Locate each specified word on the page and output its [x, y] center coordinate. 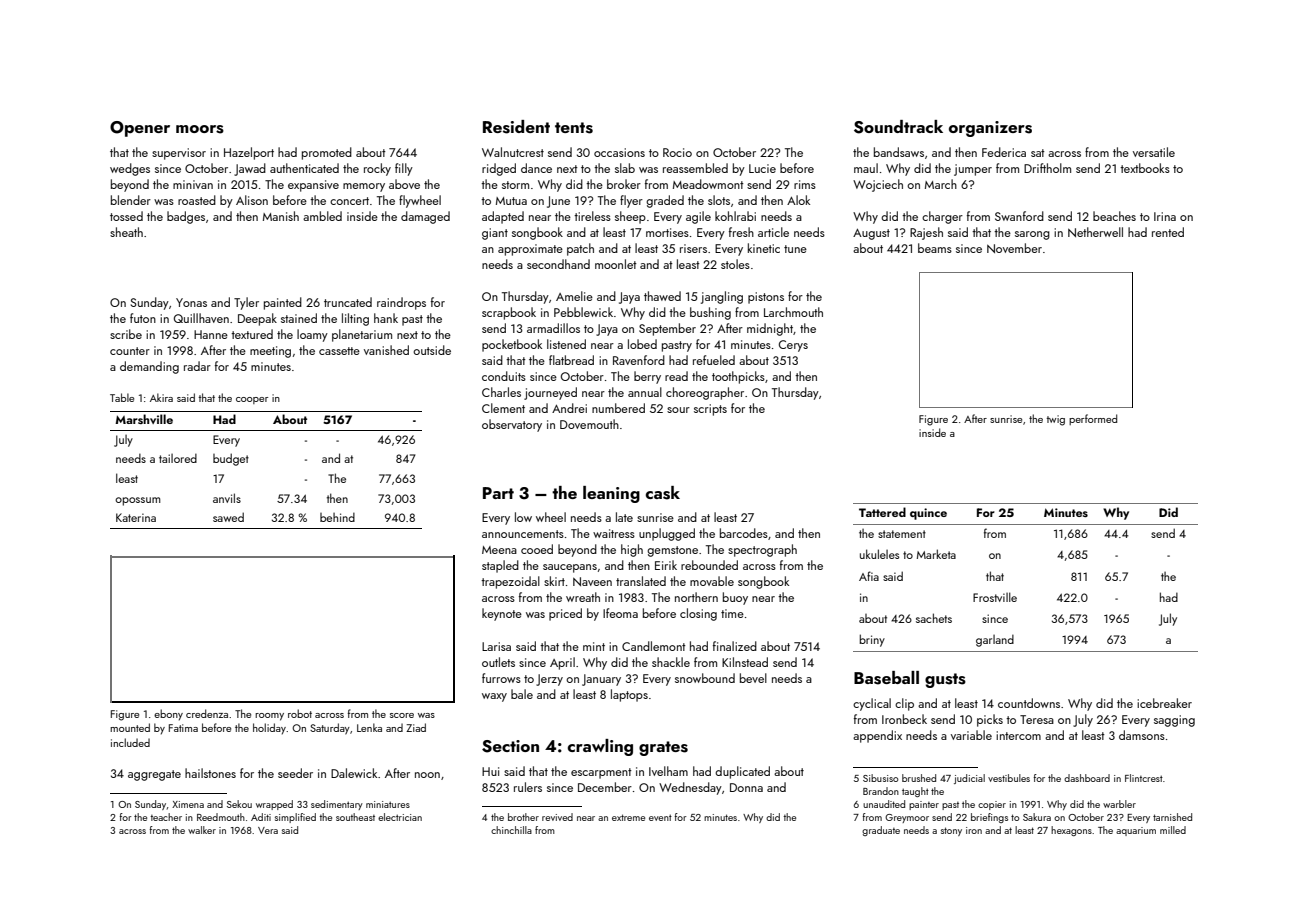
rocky [377, 169]
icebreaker [1164, 703]
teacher [166, 817]
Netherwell [1095, 232]
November [1014, 248]
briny [872, 640]
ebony [168, 715]
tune [795, 249]
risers [693, 248]
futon [143, 318]
